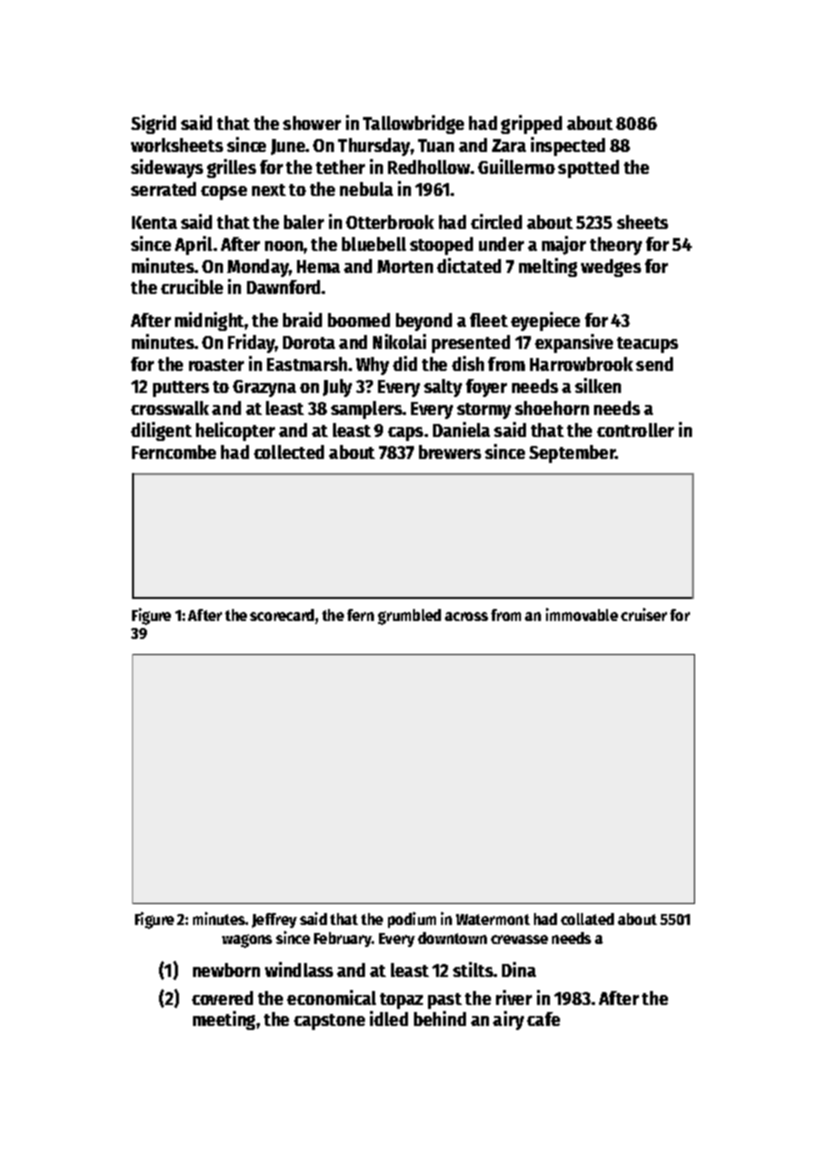 Image resolution: width=826 pixels, height=1172 pixels. I want to click on grumbled, so click(409, 617).
